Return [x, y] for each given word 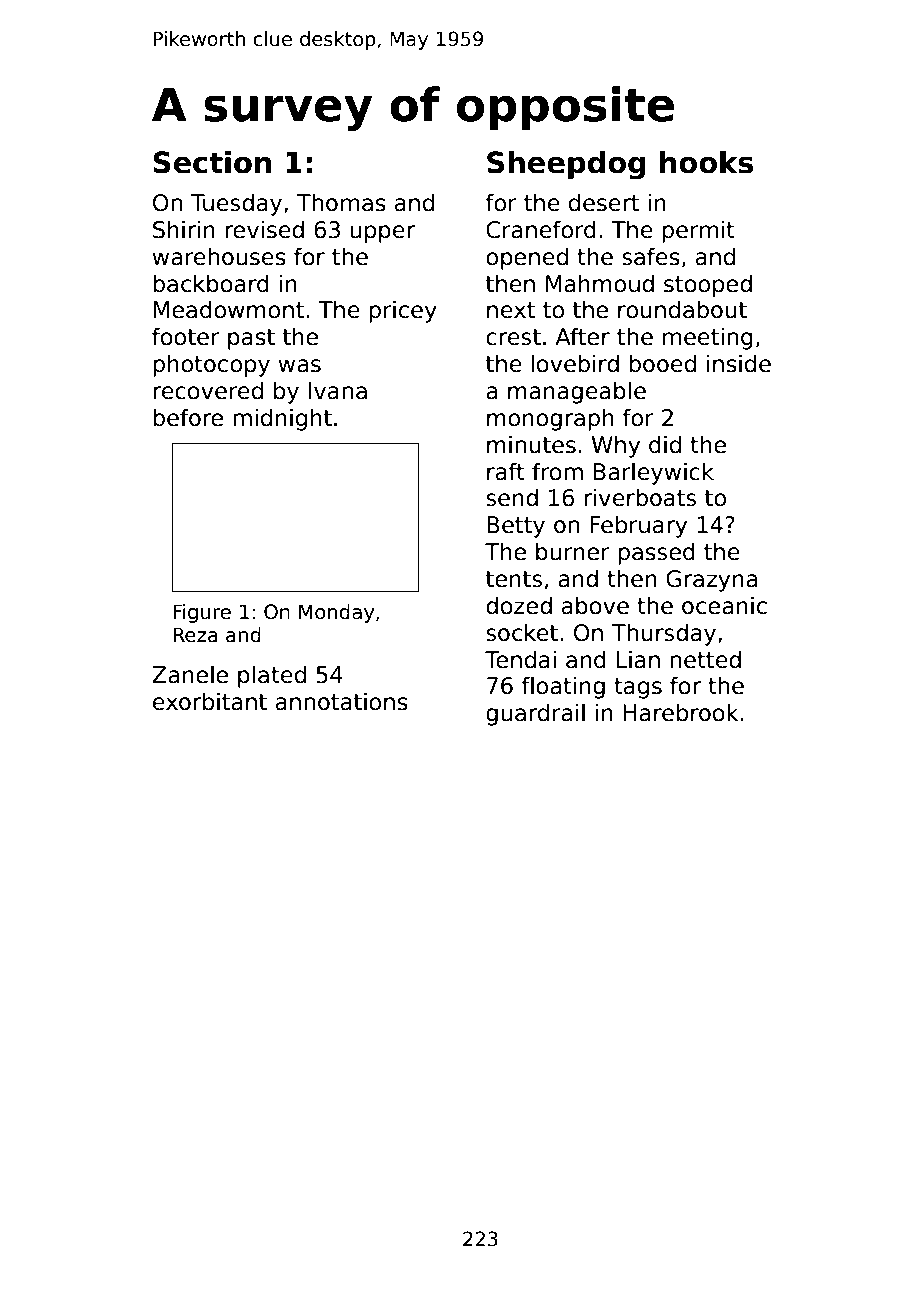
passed [656, 553]
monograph [550, 419]
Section [212, 162]
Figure [202, 613]
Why [616, 446]
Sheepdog [566, 165]
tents [514, 579]
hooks [706, 162]
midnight [282, 419]
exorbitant [210, 701]
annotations [342, 701]
